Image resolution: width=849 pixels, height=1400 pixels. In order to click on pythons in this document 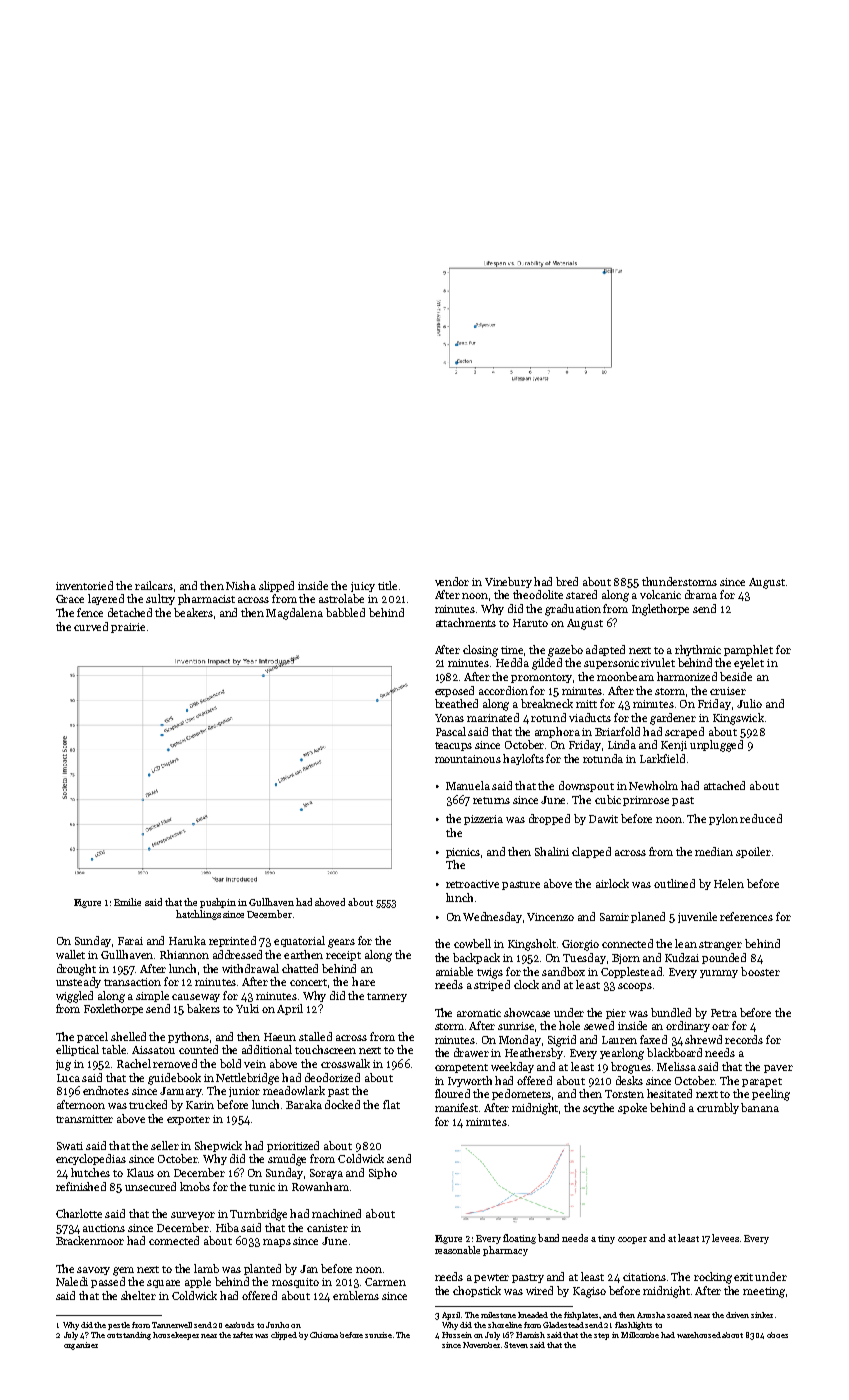, I will do `click(188, 1037)`.
